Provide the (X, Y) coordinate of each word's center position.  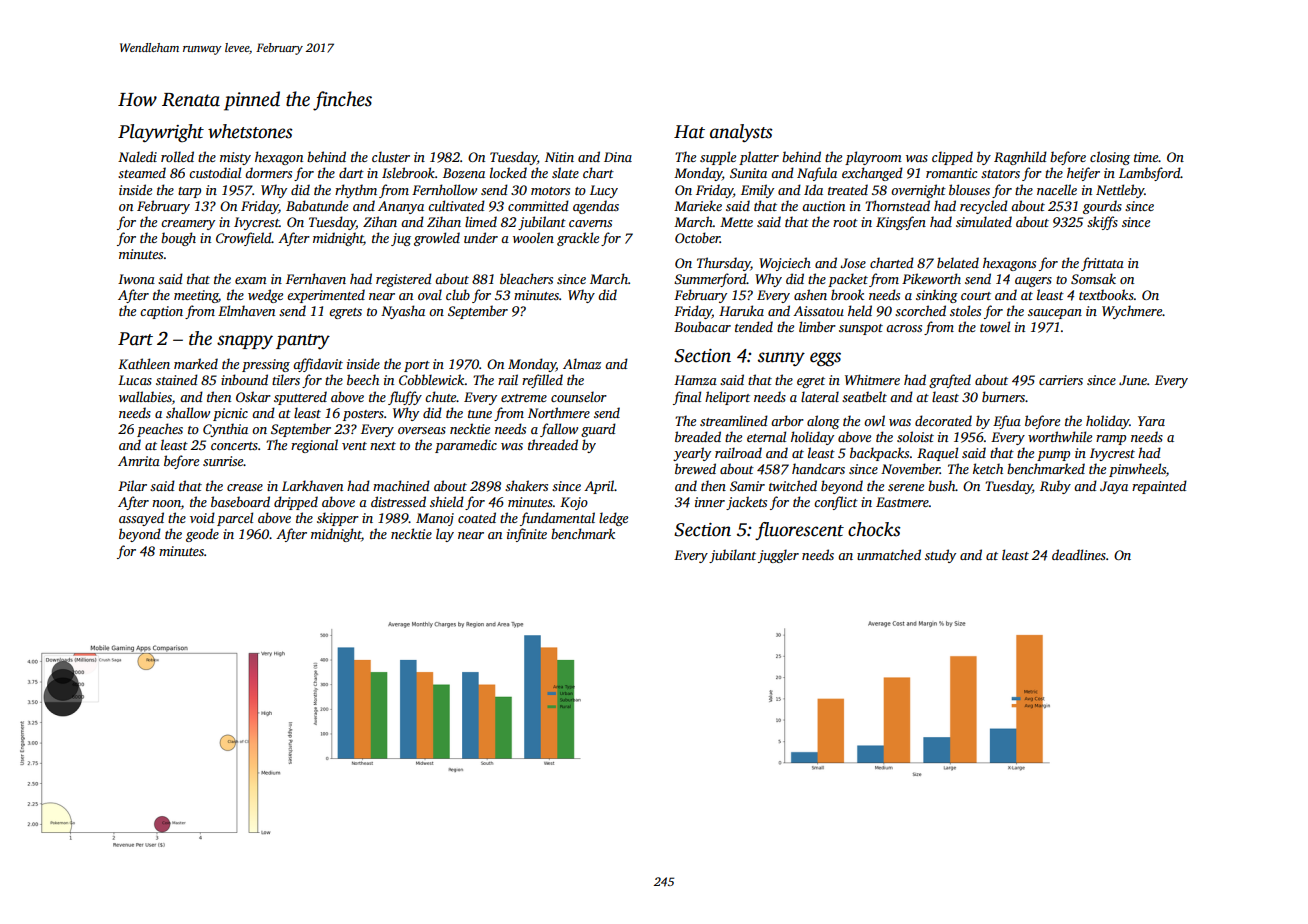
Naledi (137, 156)
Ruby (1055, 487)
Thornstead (897, 205)
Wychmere (1132, 312)
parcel (235, 519)
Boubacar (702, 326)
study (940, 556)
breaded (698, 436)
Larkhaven (312, 485)
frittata (1102, 264)
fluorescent (799, 531)
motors (550, 191)
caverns (590, 223)
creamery (188, 225)
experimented (326, 296)
